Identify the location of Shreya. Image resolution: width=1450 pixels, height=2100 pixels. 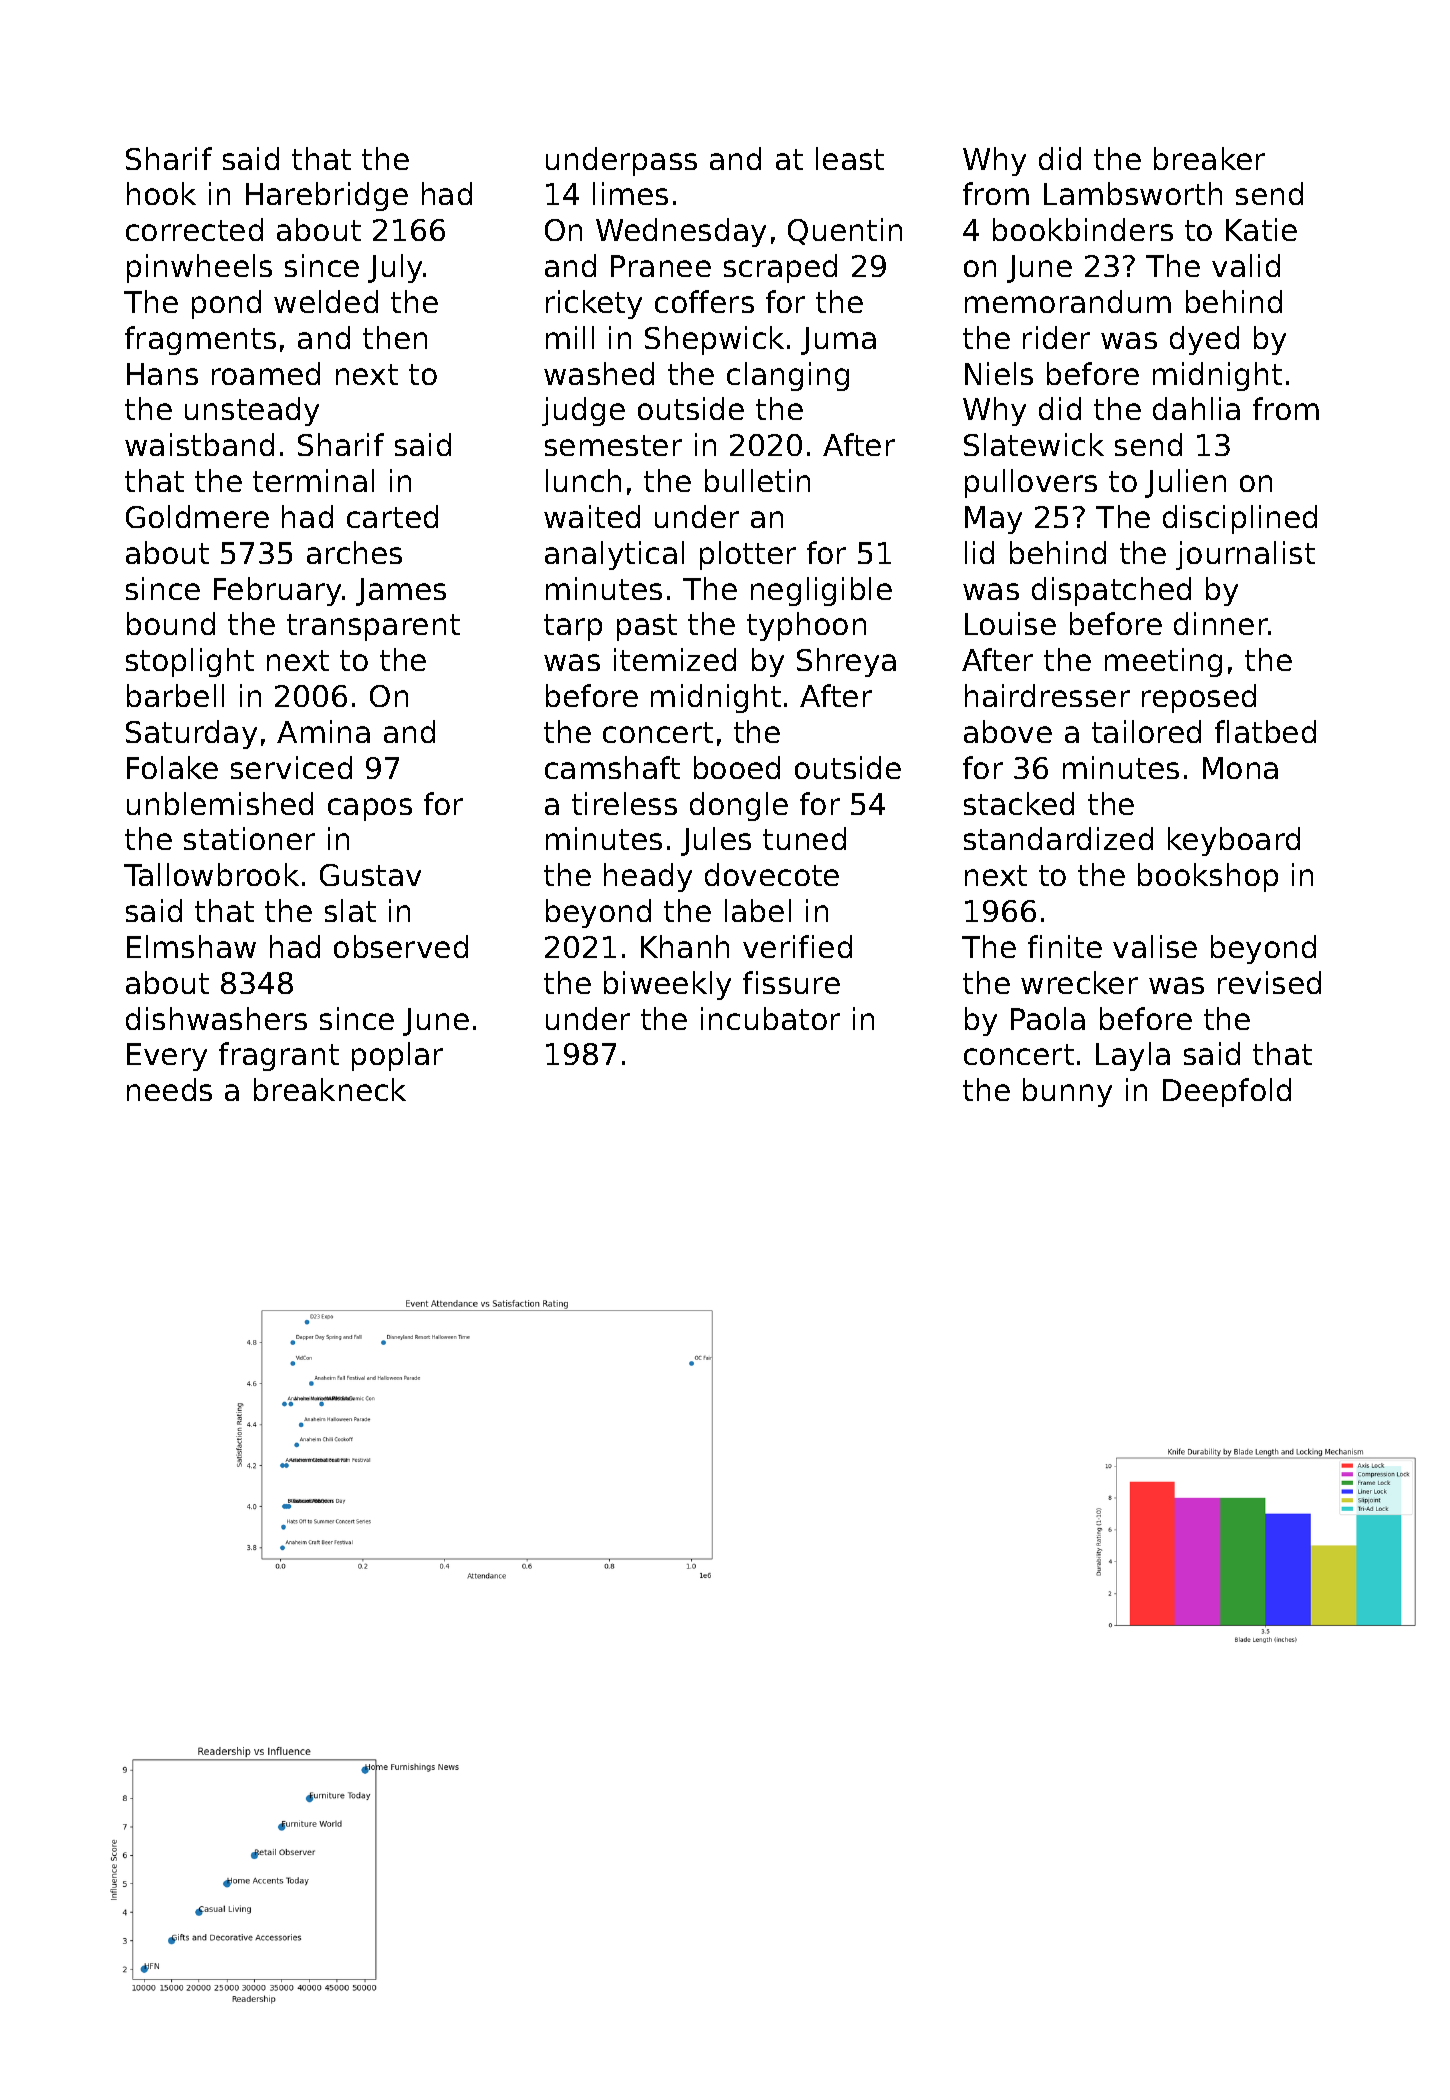
(846, 662).
